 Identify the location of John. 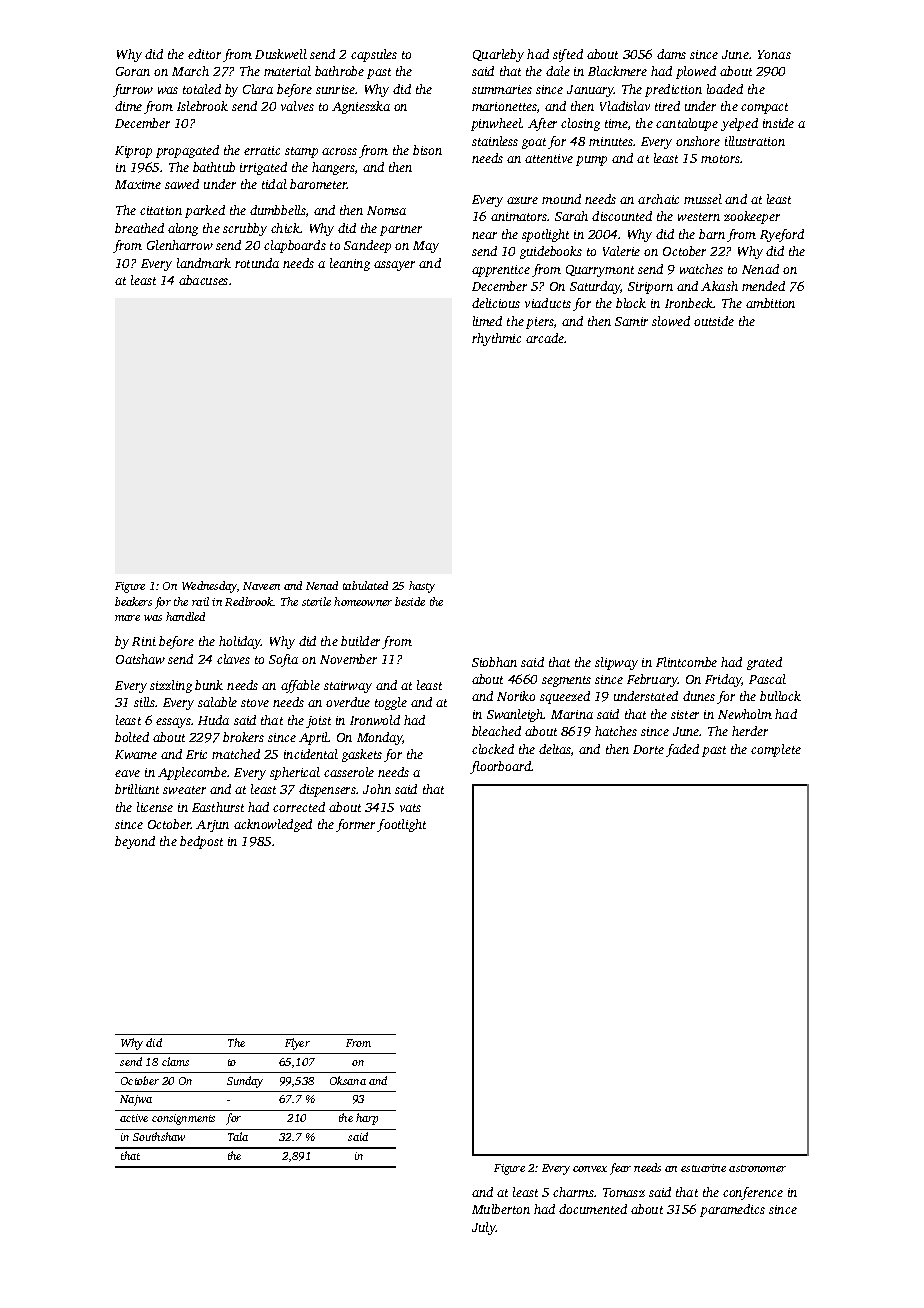
(377, 789).
